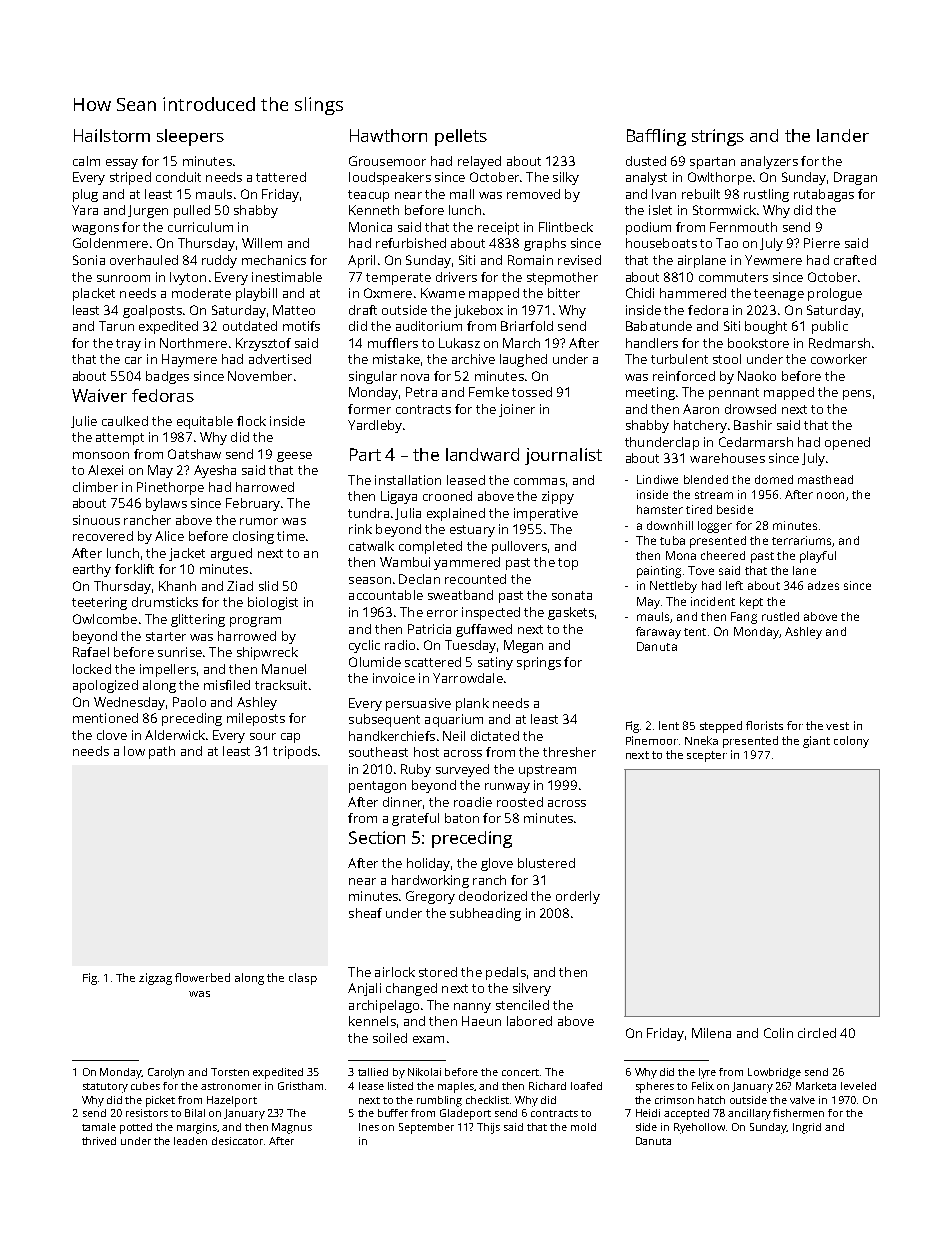 The width and height of the screenshot is (952, 1233). What do you see at coordinates (473, 359) in the screenshot?
I see `archive` at bounding box center [473, 359].
